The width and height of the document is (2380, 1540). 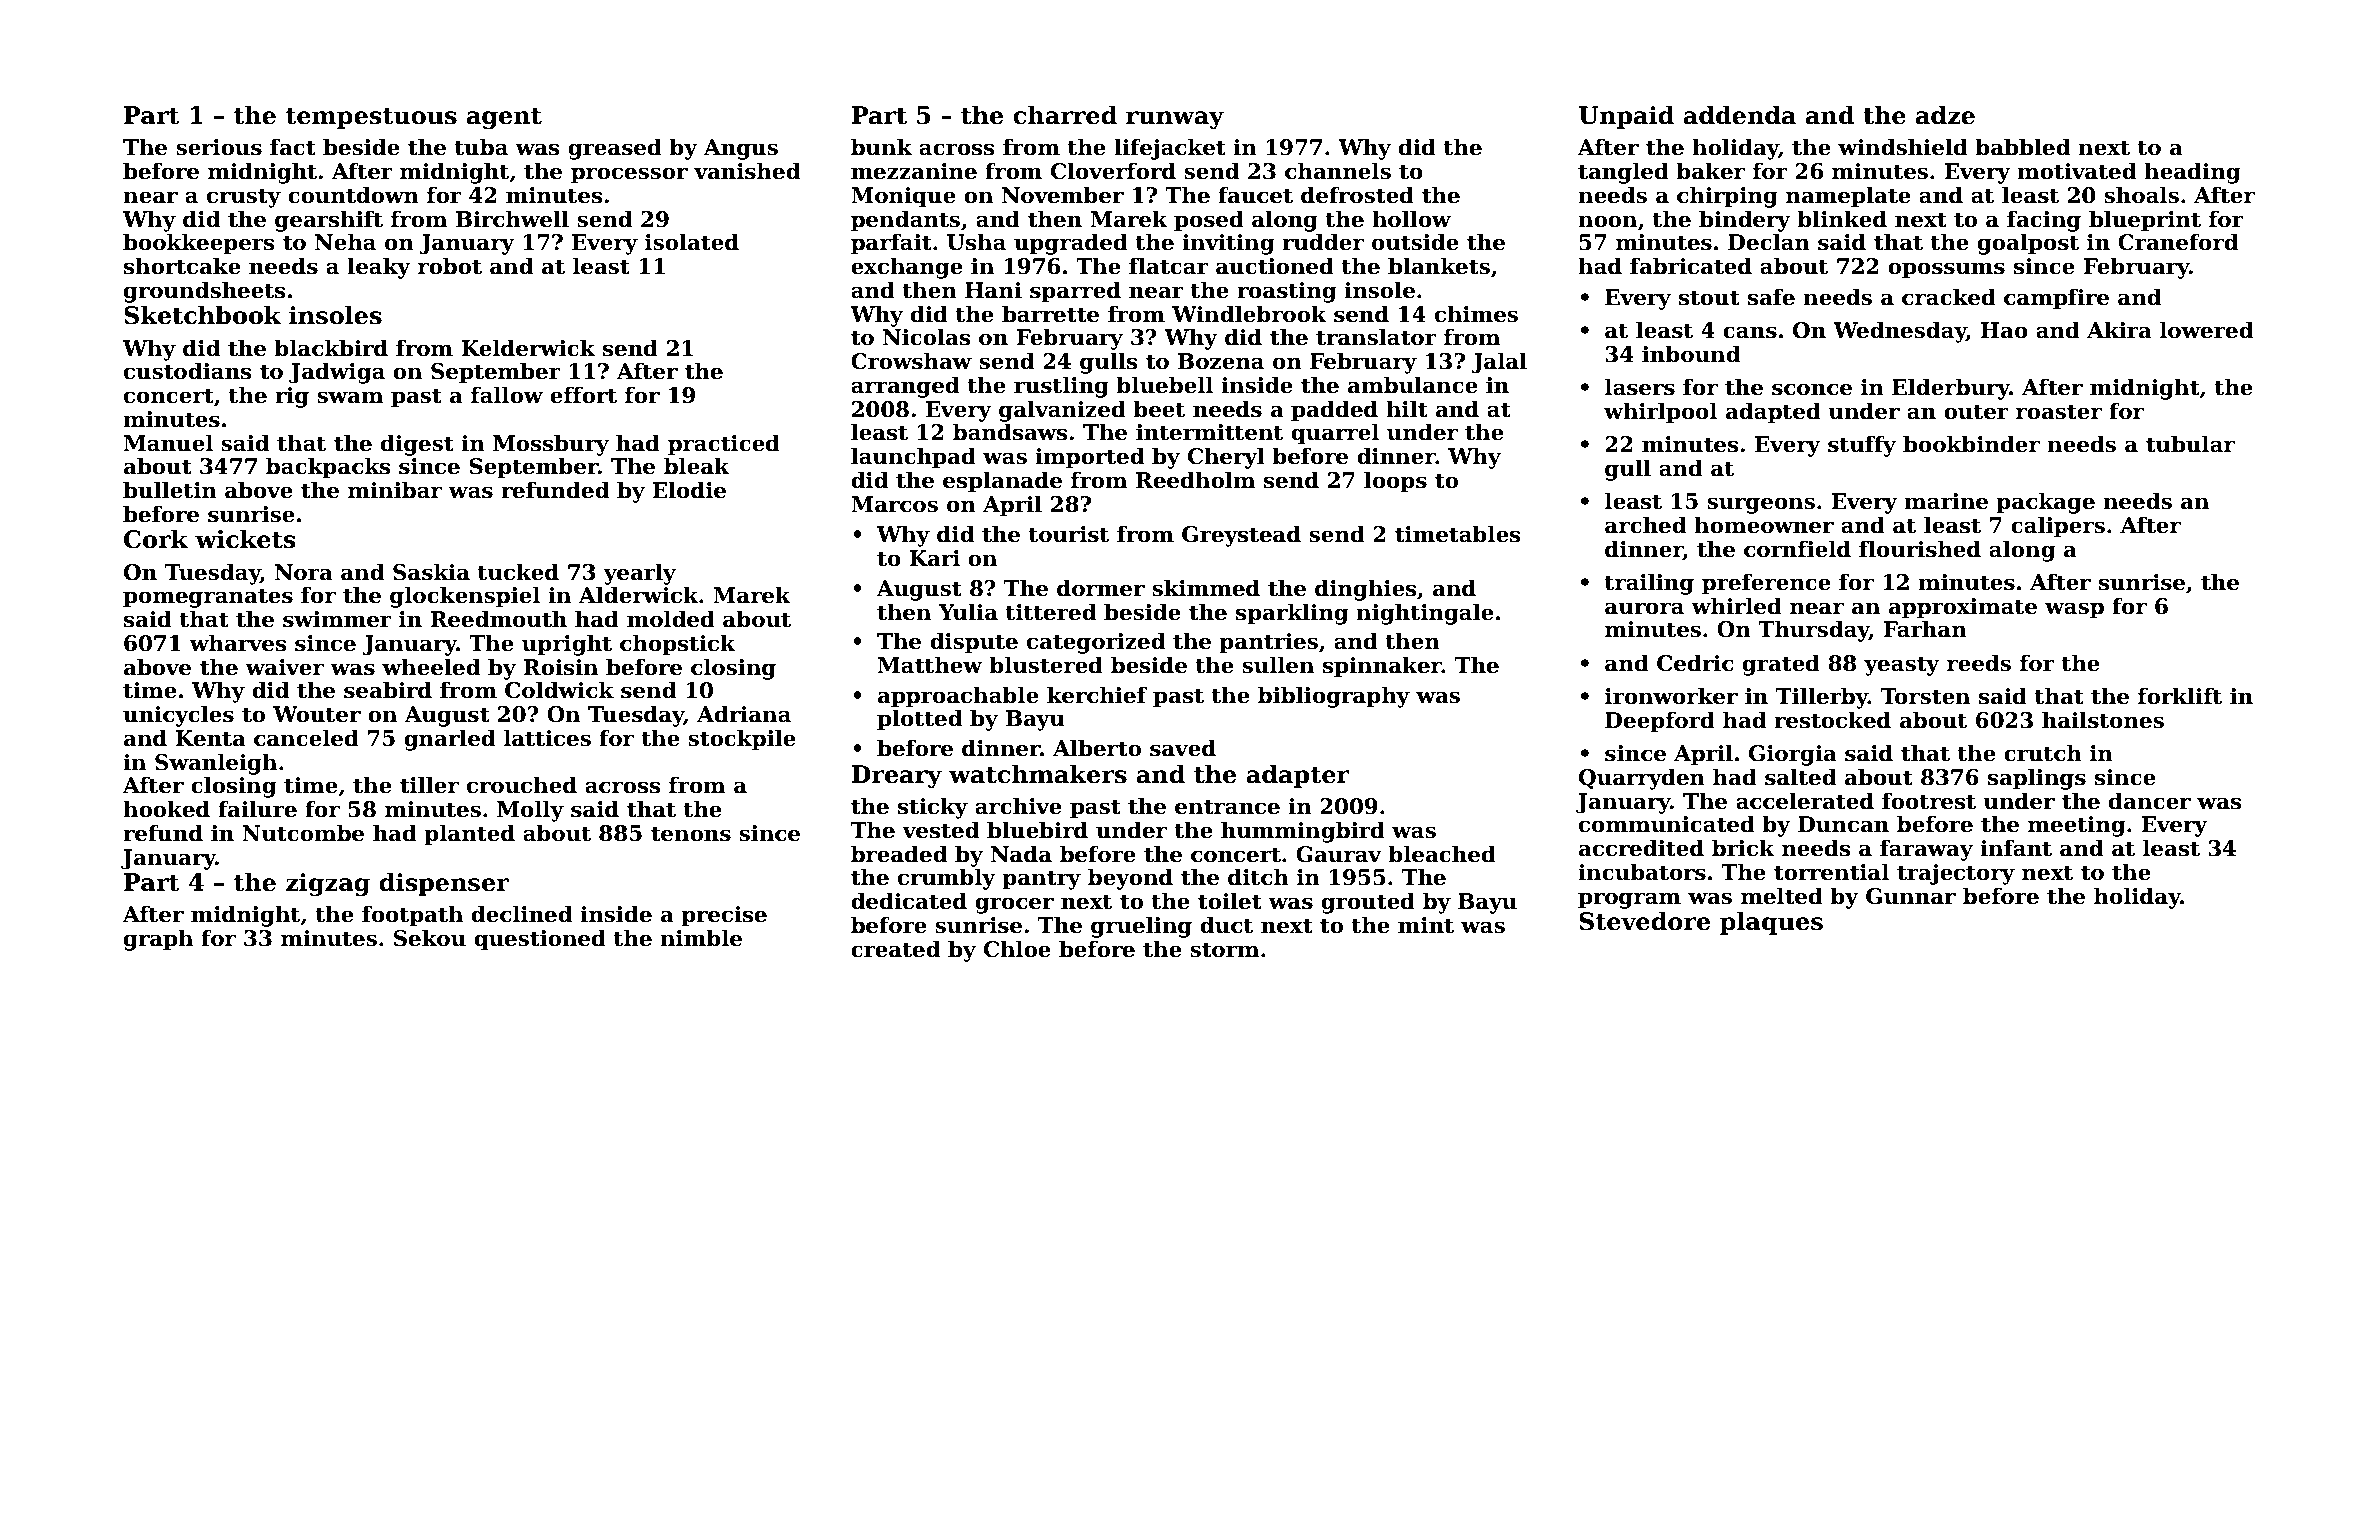 I want to click on plaques, so click(x=1771, y=923).
